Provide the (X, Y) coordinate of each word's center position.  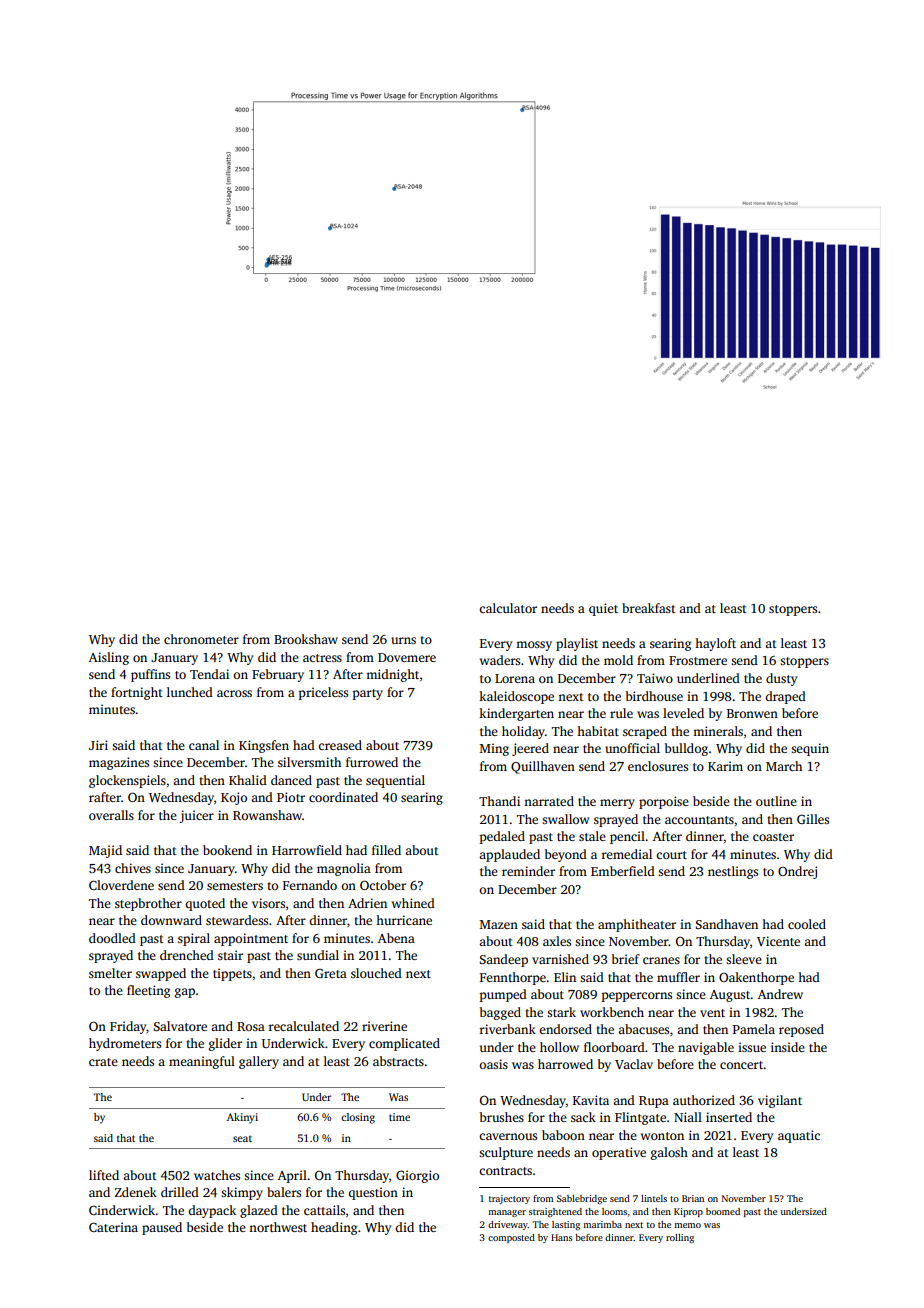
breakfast (649, 608)
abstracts (398, 1061)
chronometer (201, 639)
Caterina (113, 1227)
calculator (508, 608)
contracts (505, 1171)
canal (204, 745)
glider (225, 1044)
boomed (723, 1211)
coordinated (343, 797)
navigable (706, 1048)
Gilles (813, 819)
